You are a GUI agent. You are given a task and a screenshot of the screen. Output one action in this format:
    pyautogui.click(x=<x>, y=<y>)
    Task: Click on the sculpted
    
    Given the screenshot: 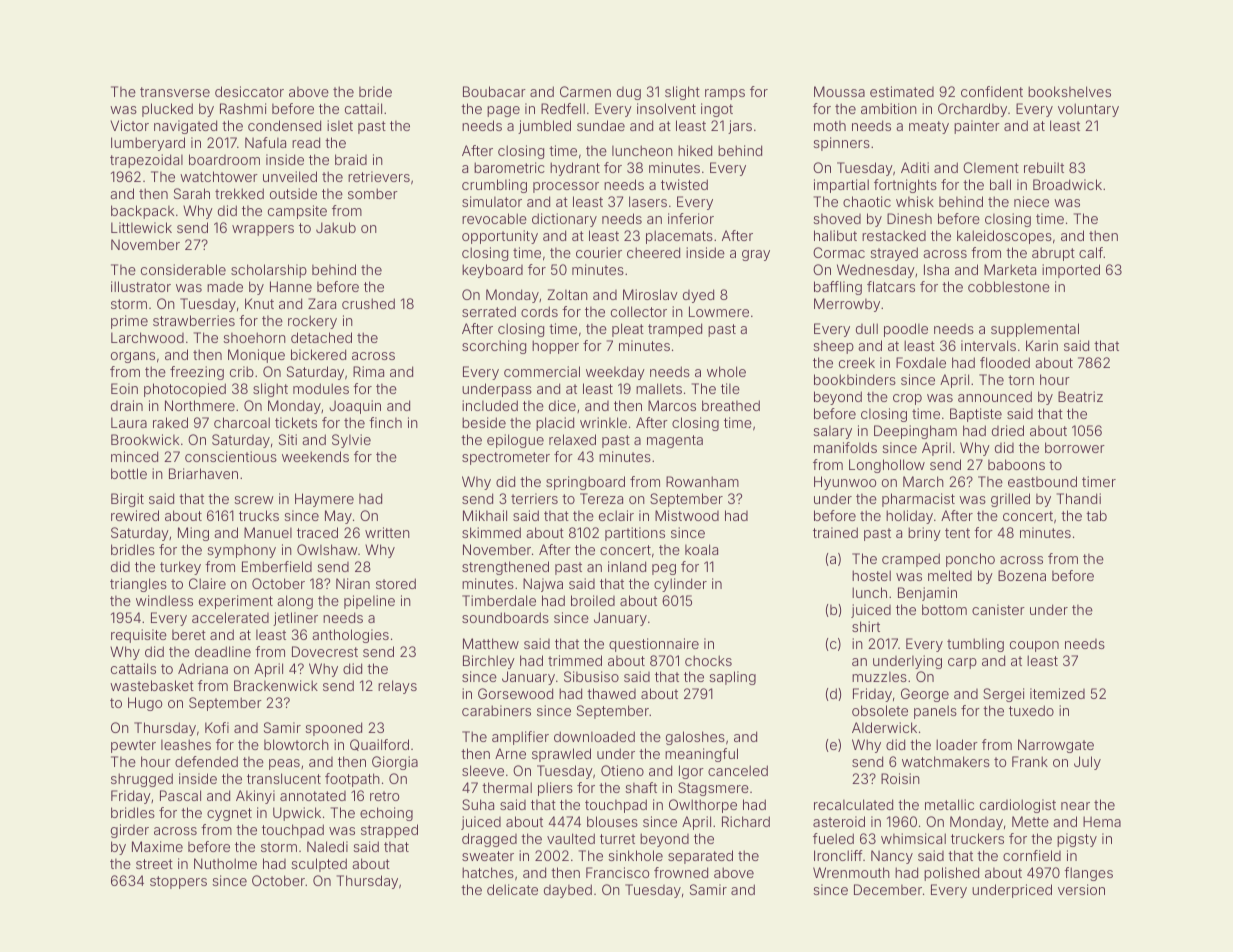 What is the action you would take?
    pyautogui.click(x=319, y=865)
